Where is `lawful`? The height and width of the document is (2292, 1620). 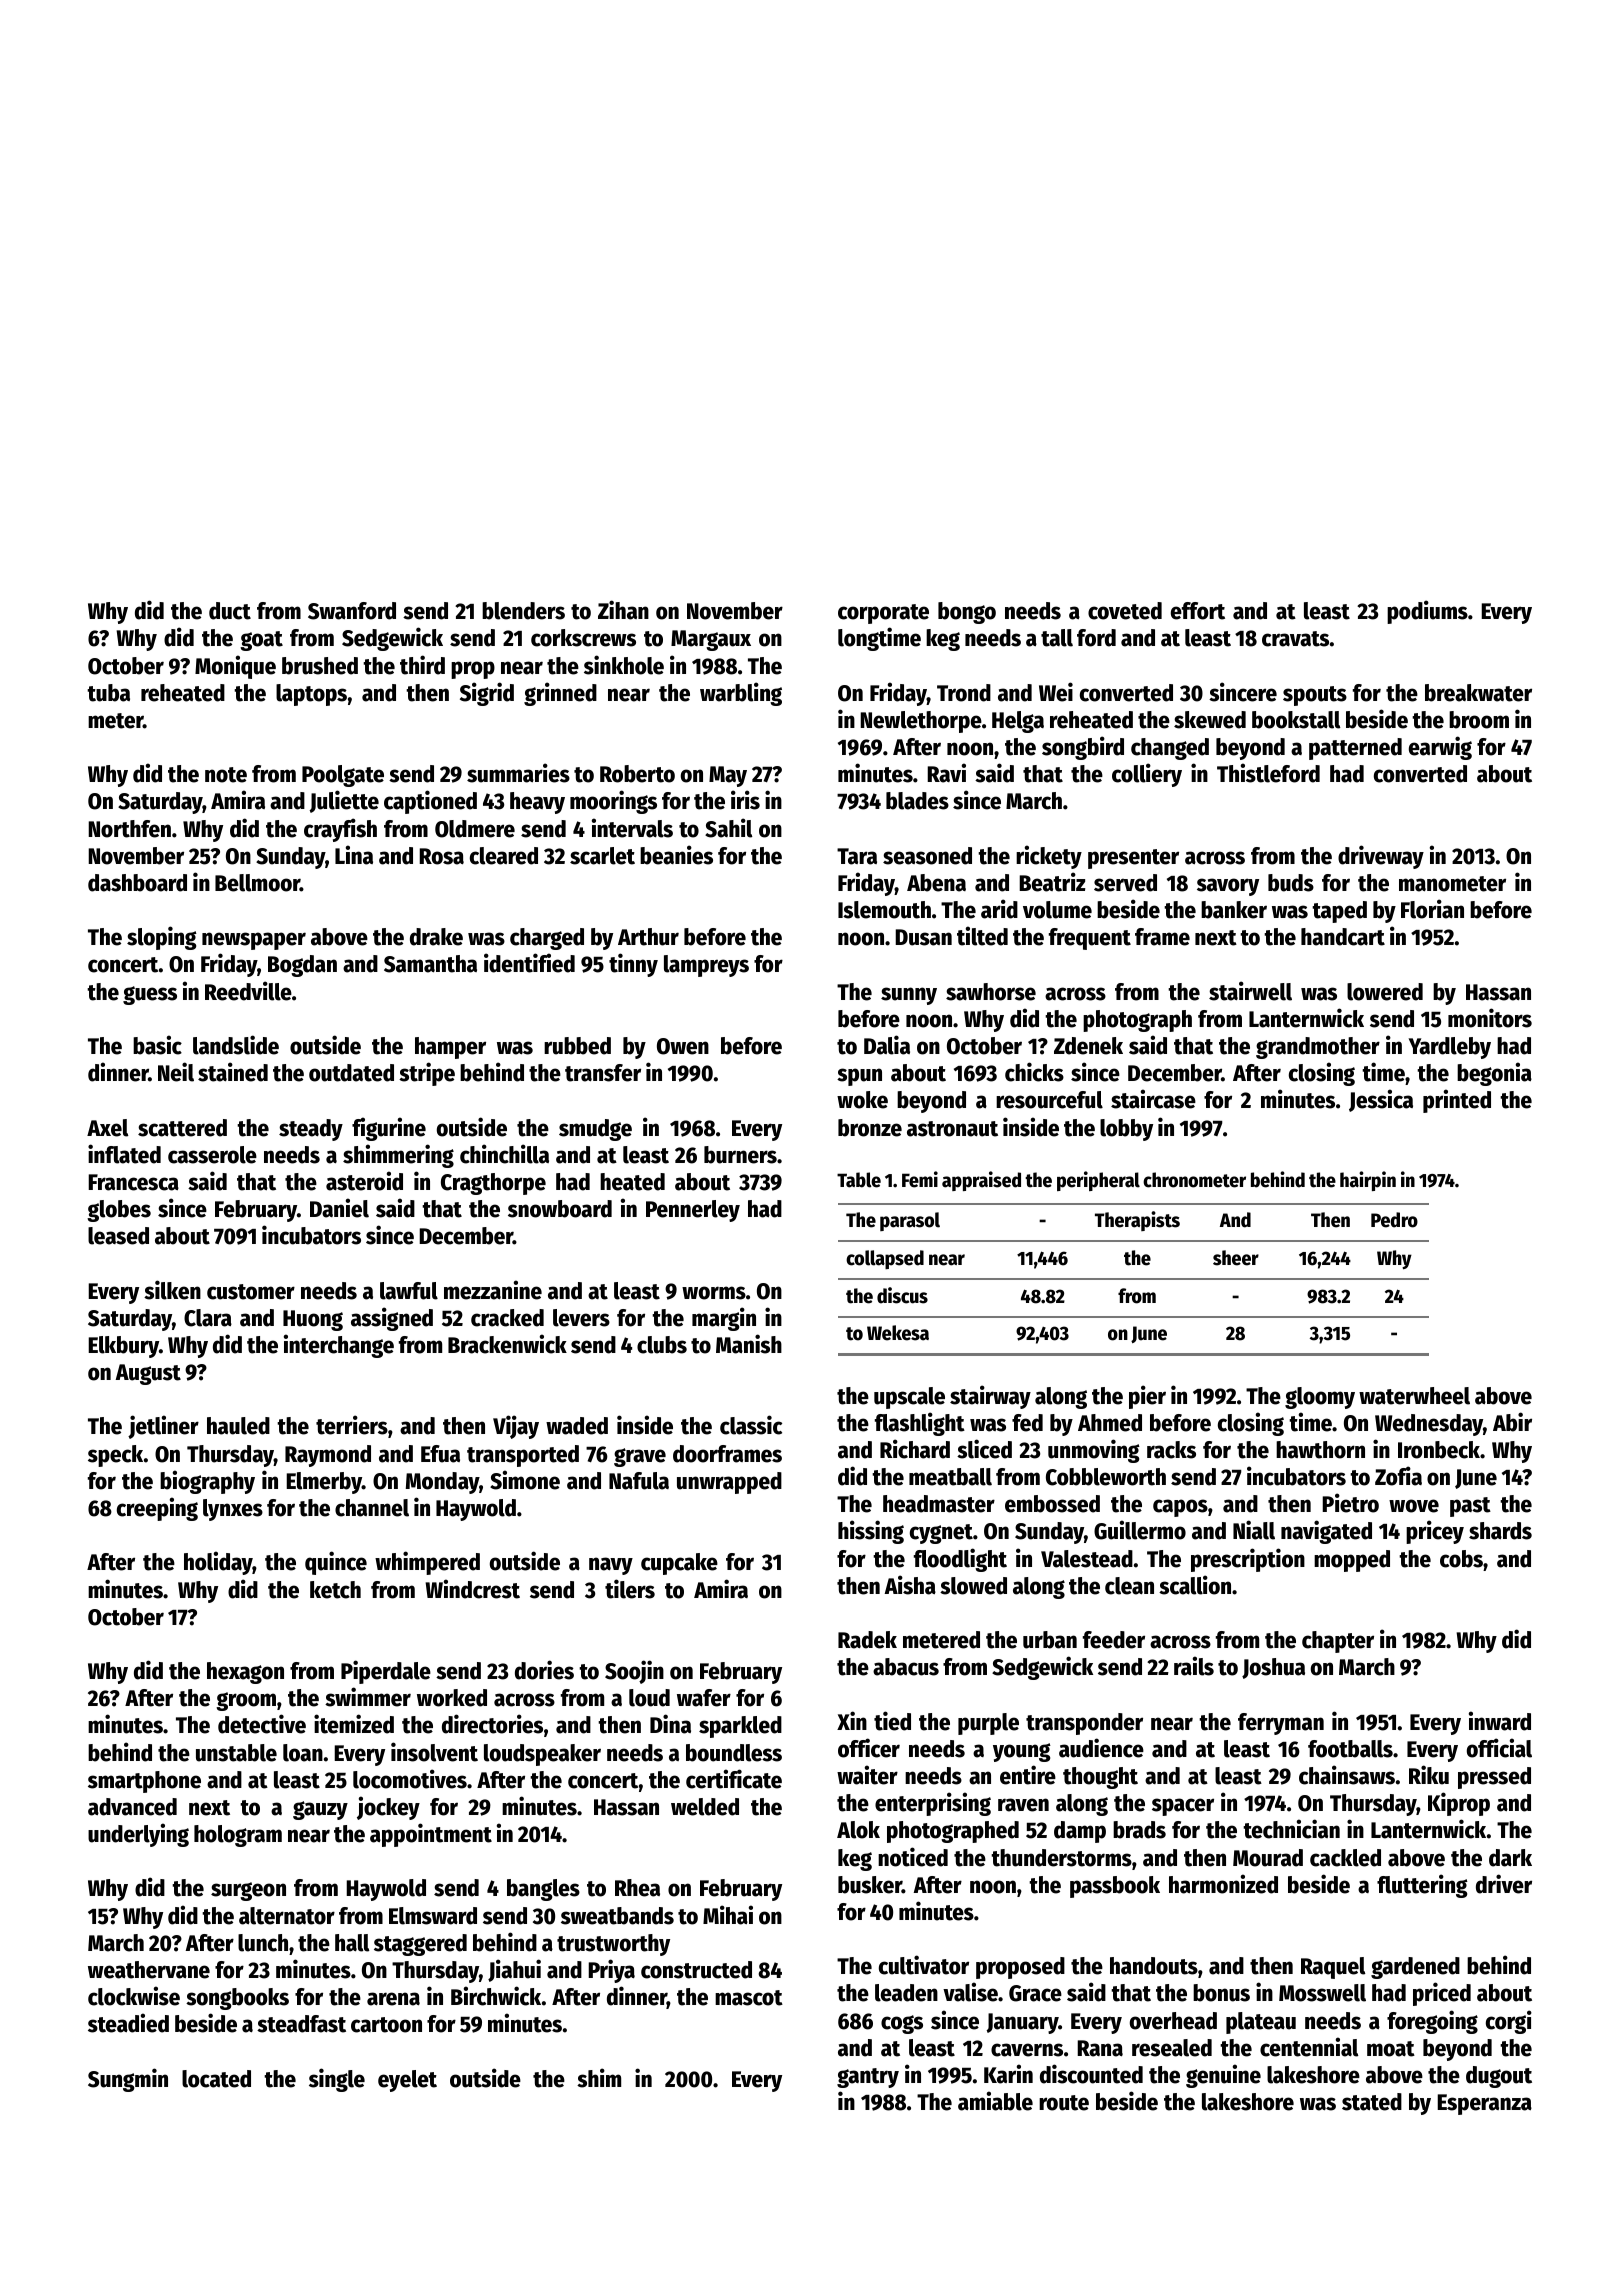
lawful is located at coordinates (409, 1291).
